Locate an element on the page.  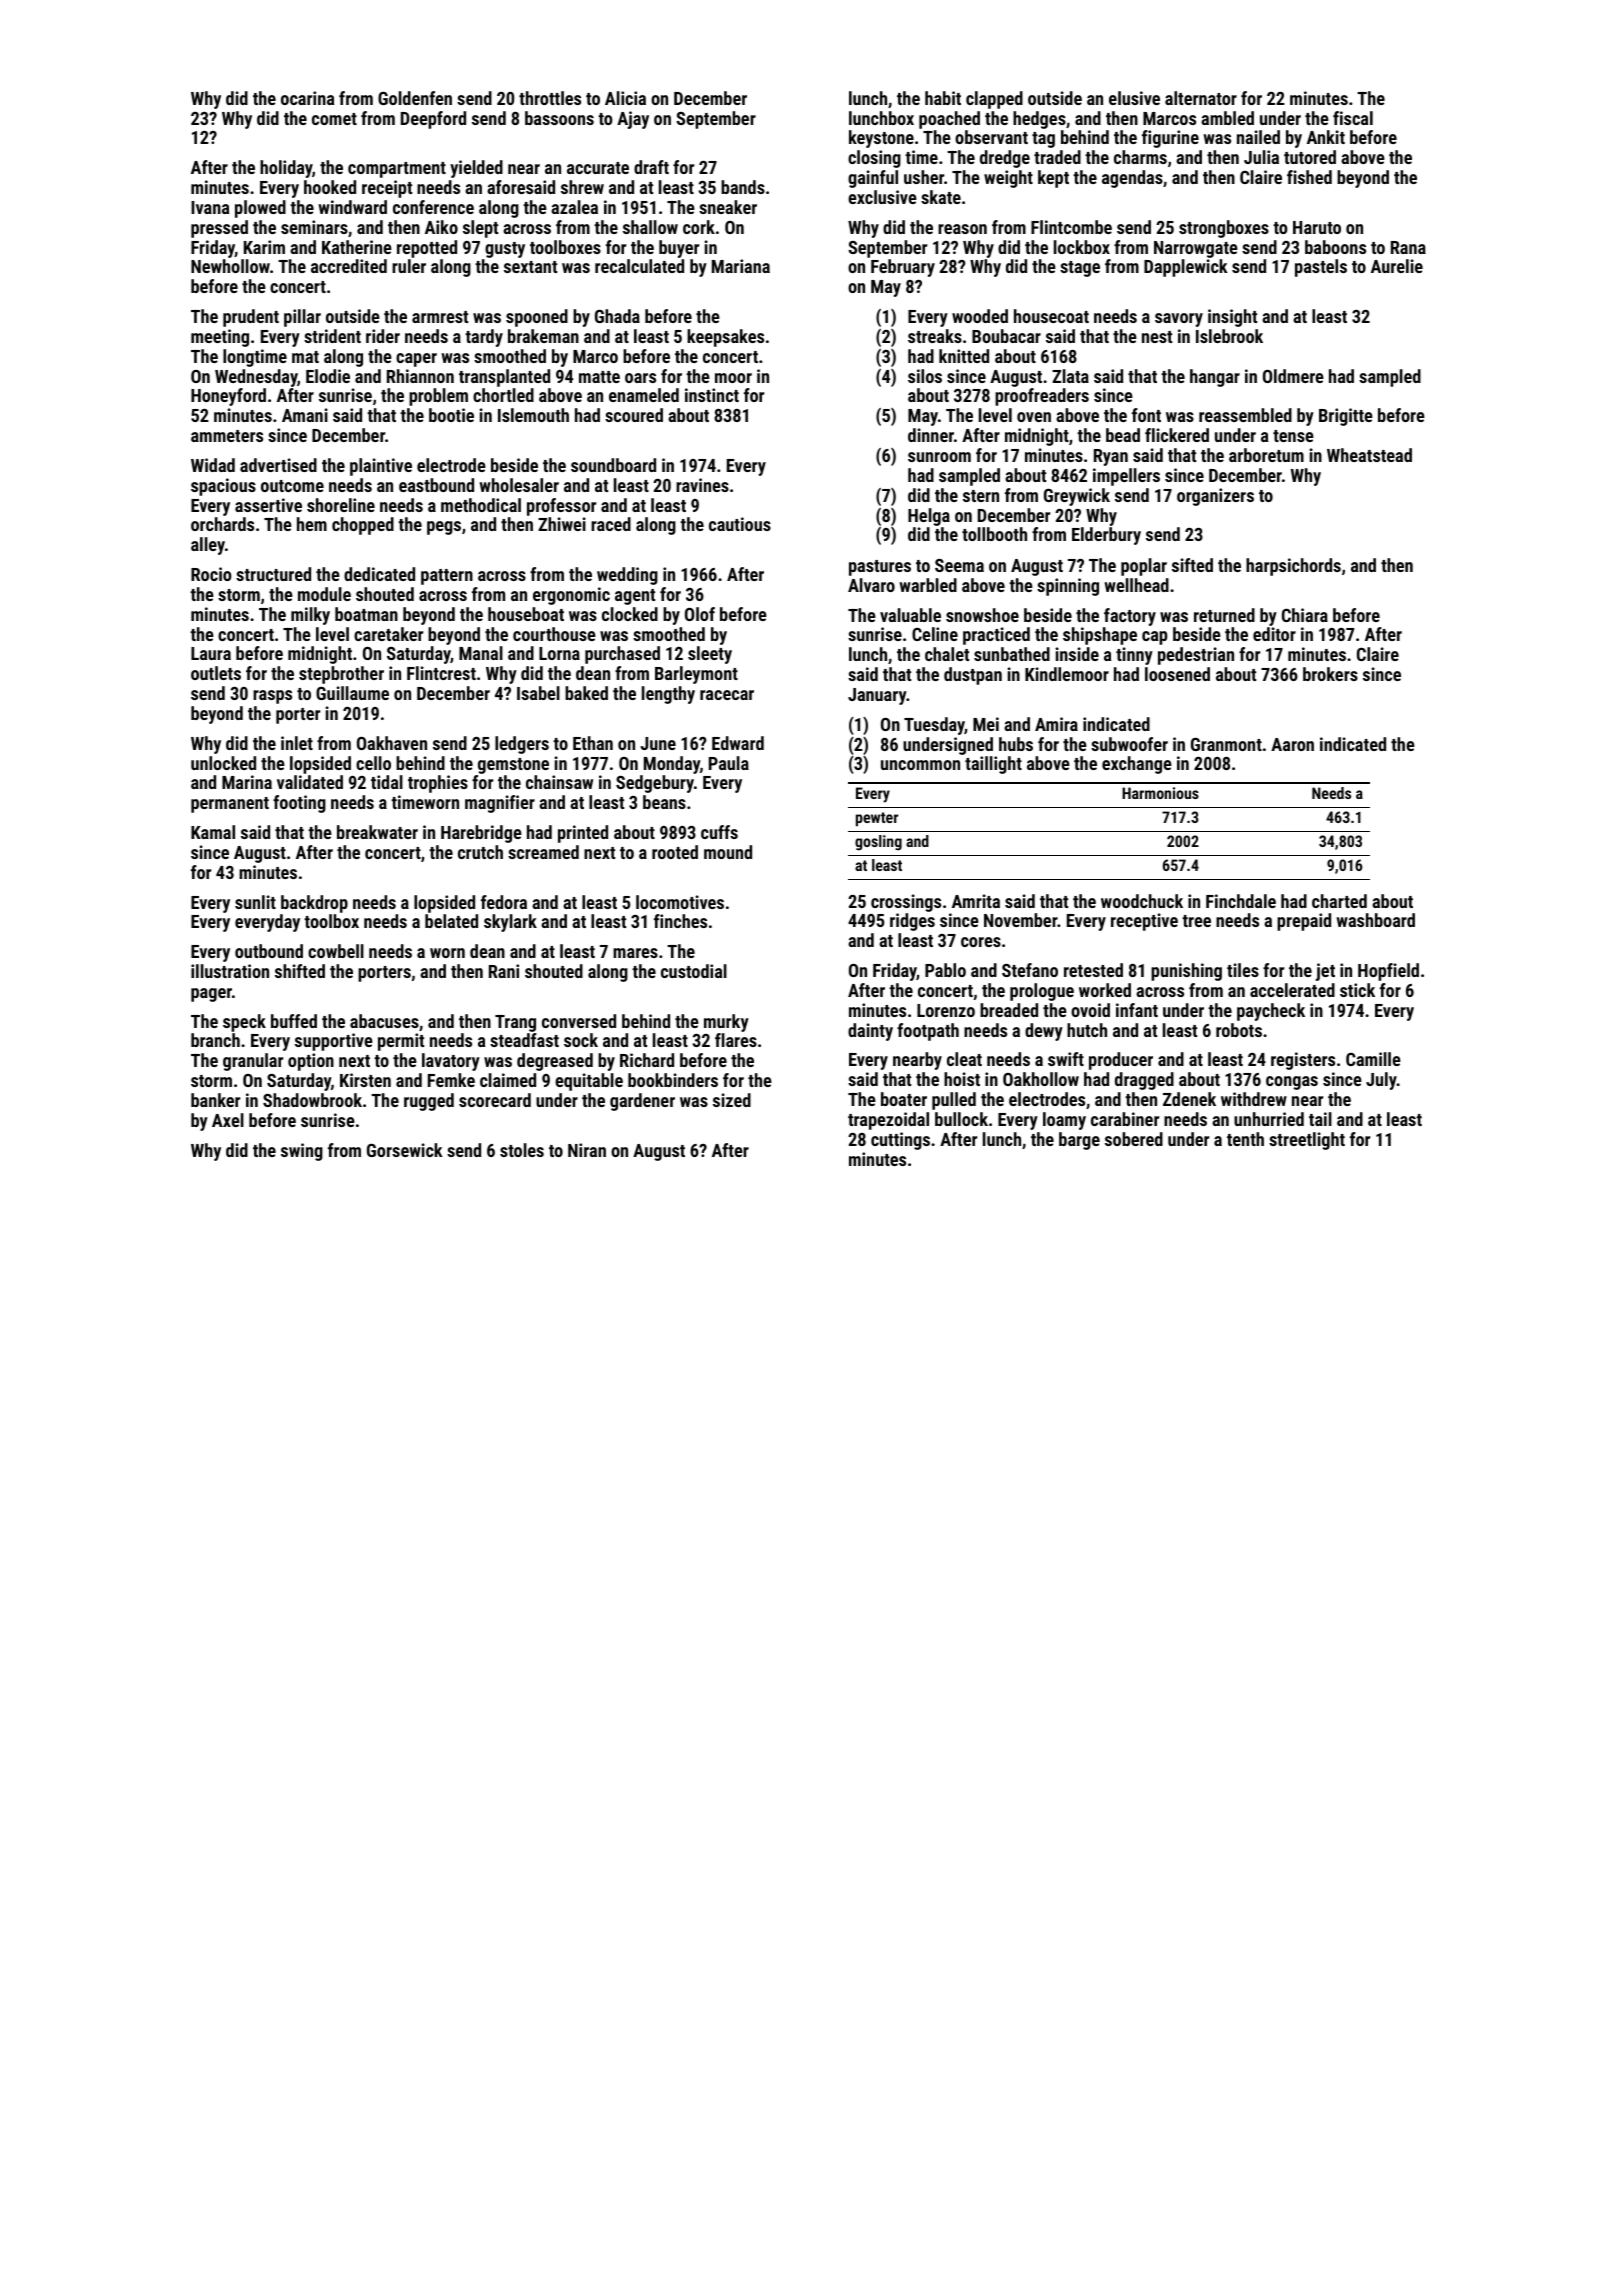
sized is located at coordinates (732, 1100).
